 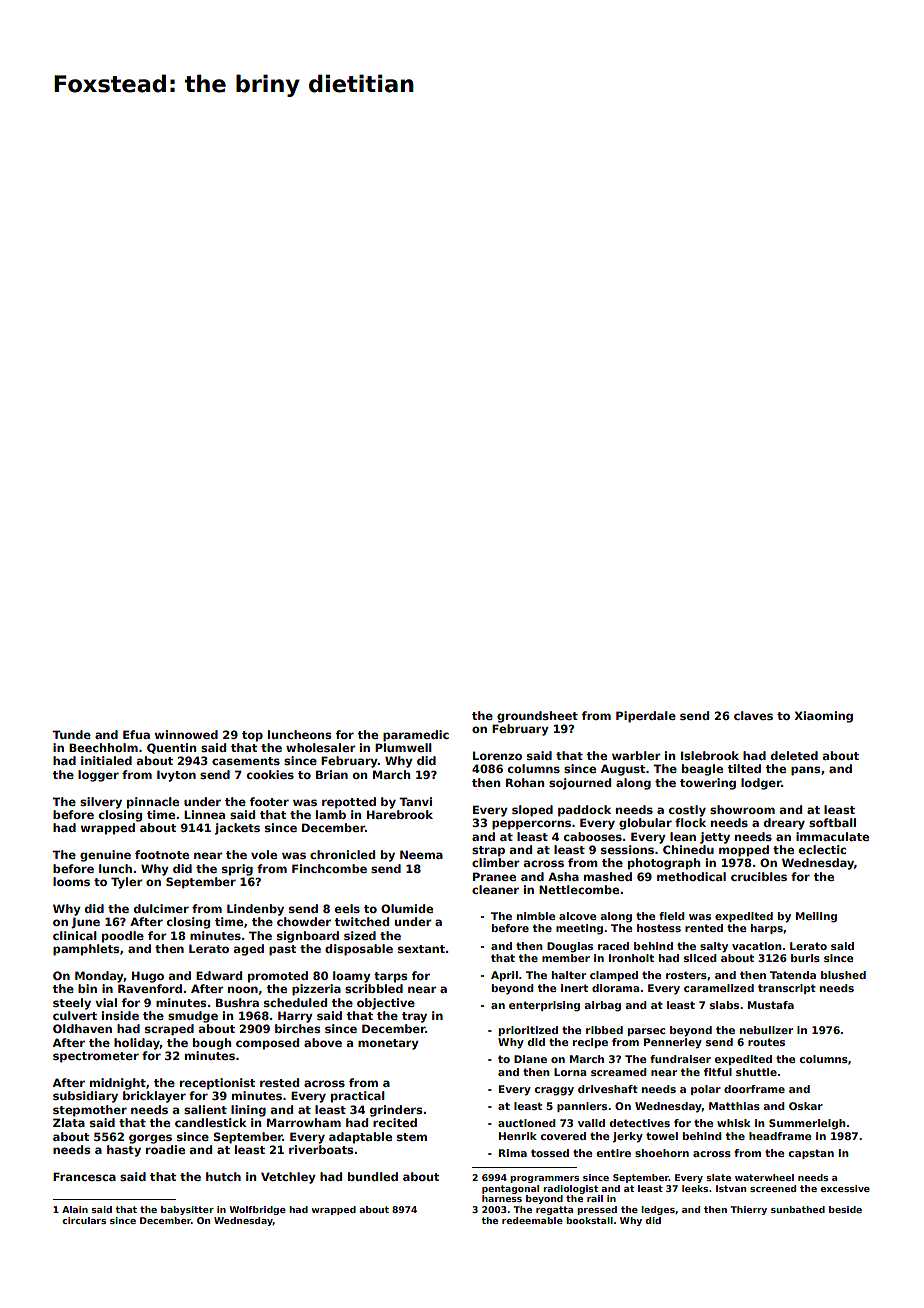 I want to click on mashed, so click(x=608, y=876).
